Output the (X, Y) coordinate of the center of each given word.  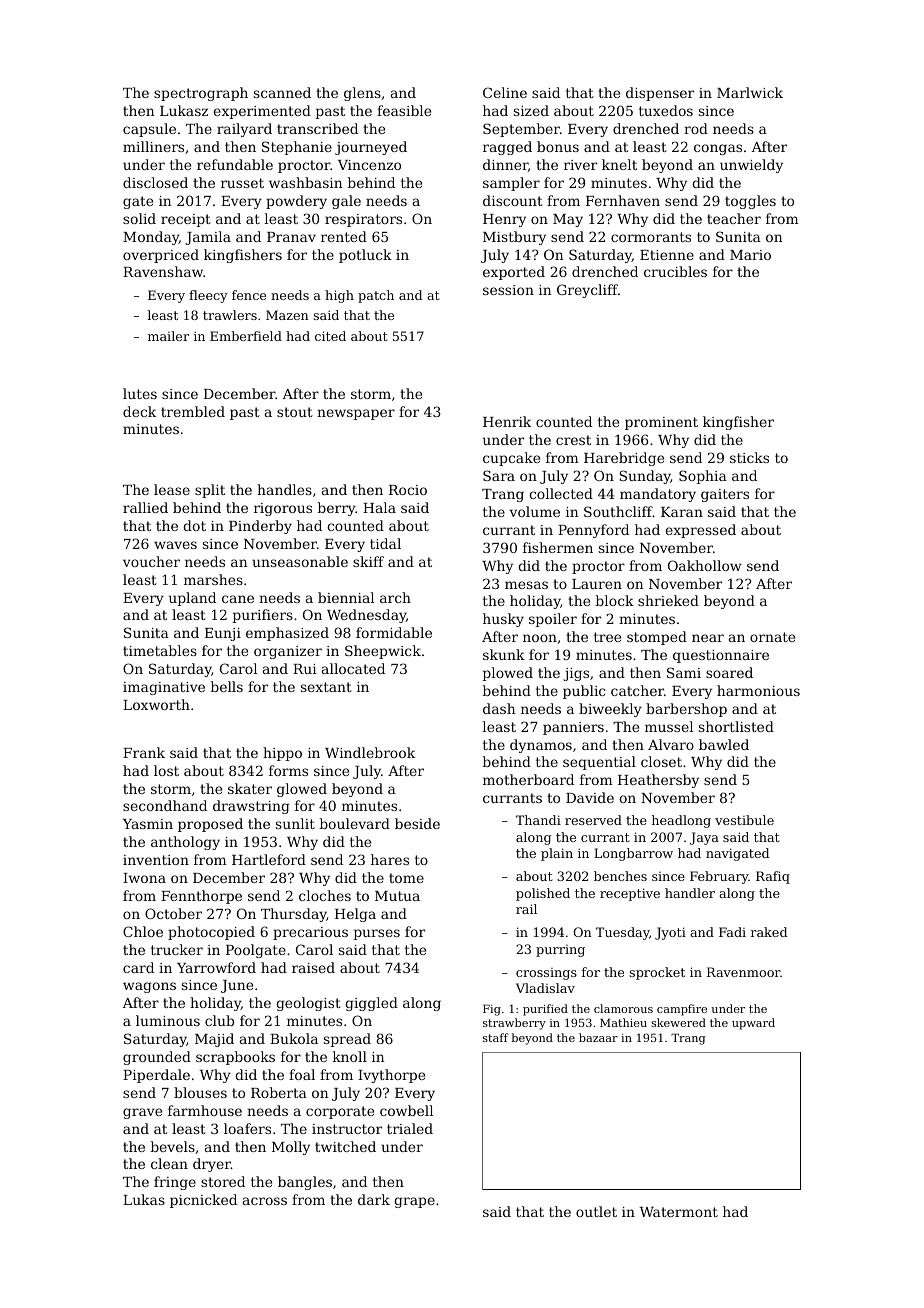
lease (172, 489)
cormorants (651, 237)
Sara (499, 475)
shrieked (668, 600)
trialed (410, 1128)
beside (417, 823)
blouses (200, 1092)
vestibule (744, 820)
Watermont (679, 1212)
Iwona (144, 878)
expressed (700, 531)
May (568, 220)
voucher (151, 561)
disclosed (155, 182)
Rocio (408, 490)
